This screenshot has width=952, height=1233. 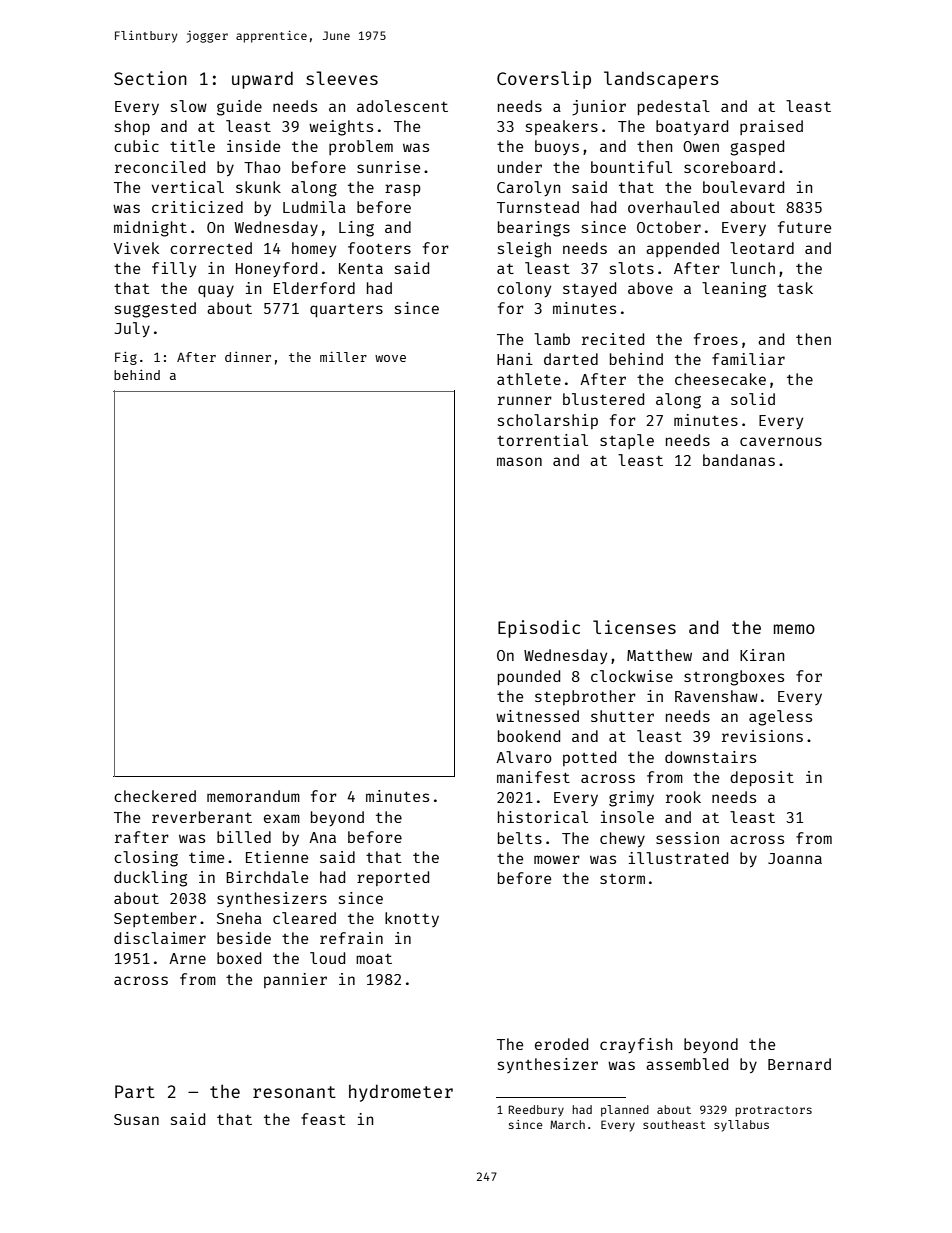 I want to click on Susan, so click(x=136, y=1119).
